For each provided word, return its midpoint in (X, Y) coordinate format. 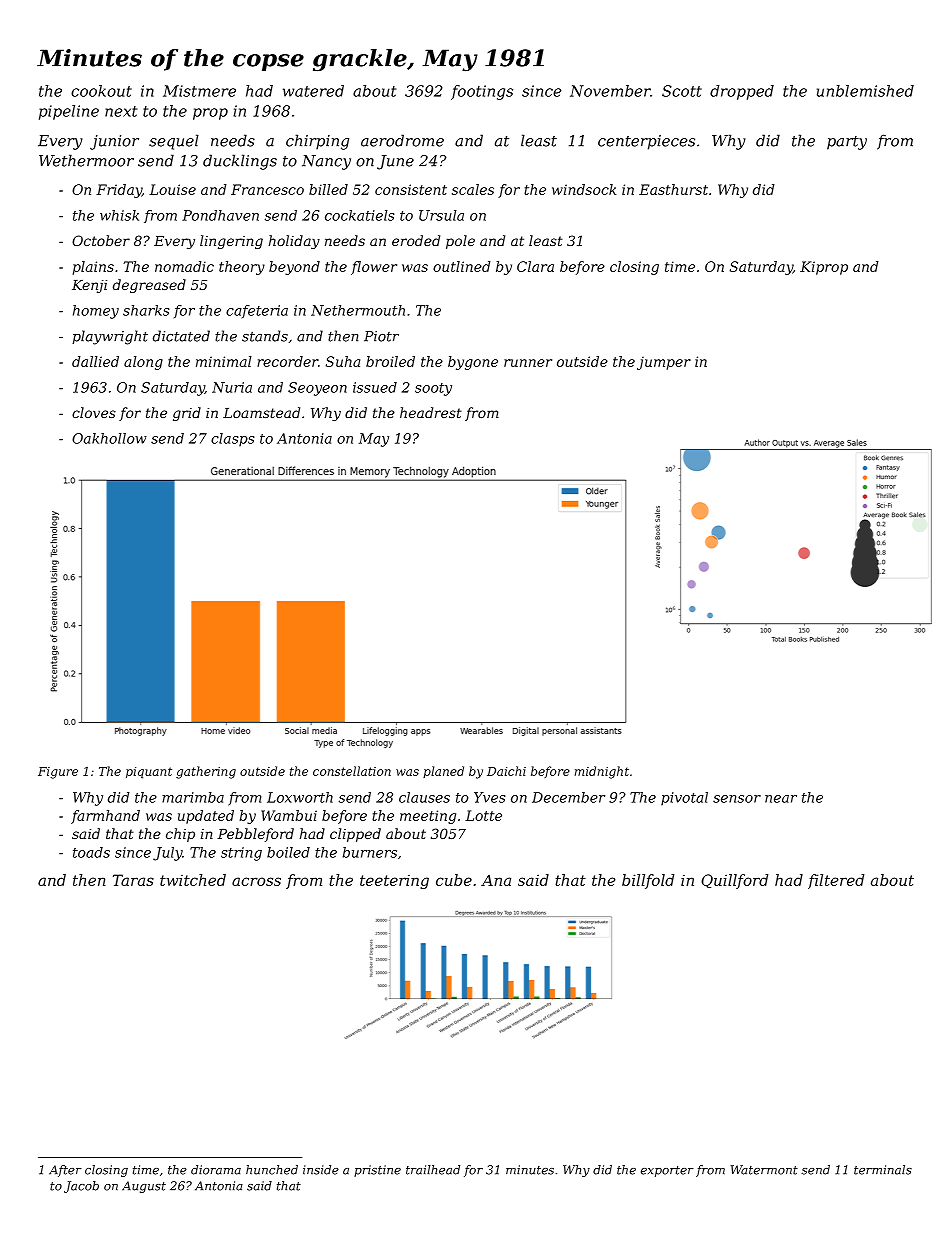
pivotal (684, 799)
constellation (352, 771)
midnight (602, 772)
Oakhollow (109, 438)
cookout (101, 91)
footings (482, 92)
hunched (272, 1170)
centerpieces (646, 142)
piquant (149, 773)
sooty (433, 389)
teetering (394, 881)
